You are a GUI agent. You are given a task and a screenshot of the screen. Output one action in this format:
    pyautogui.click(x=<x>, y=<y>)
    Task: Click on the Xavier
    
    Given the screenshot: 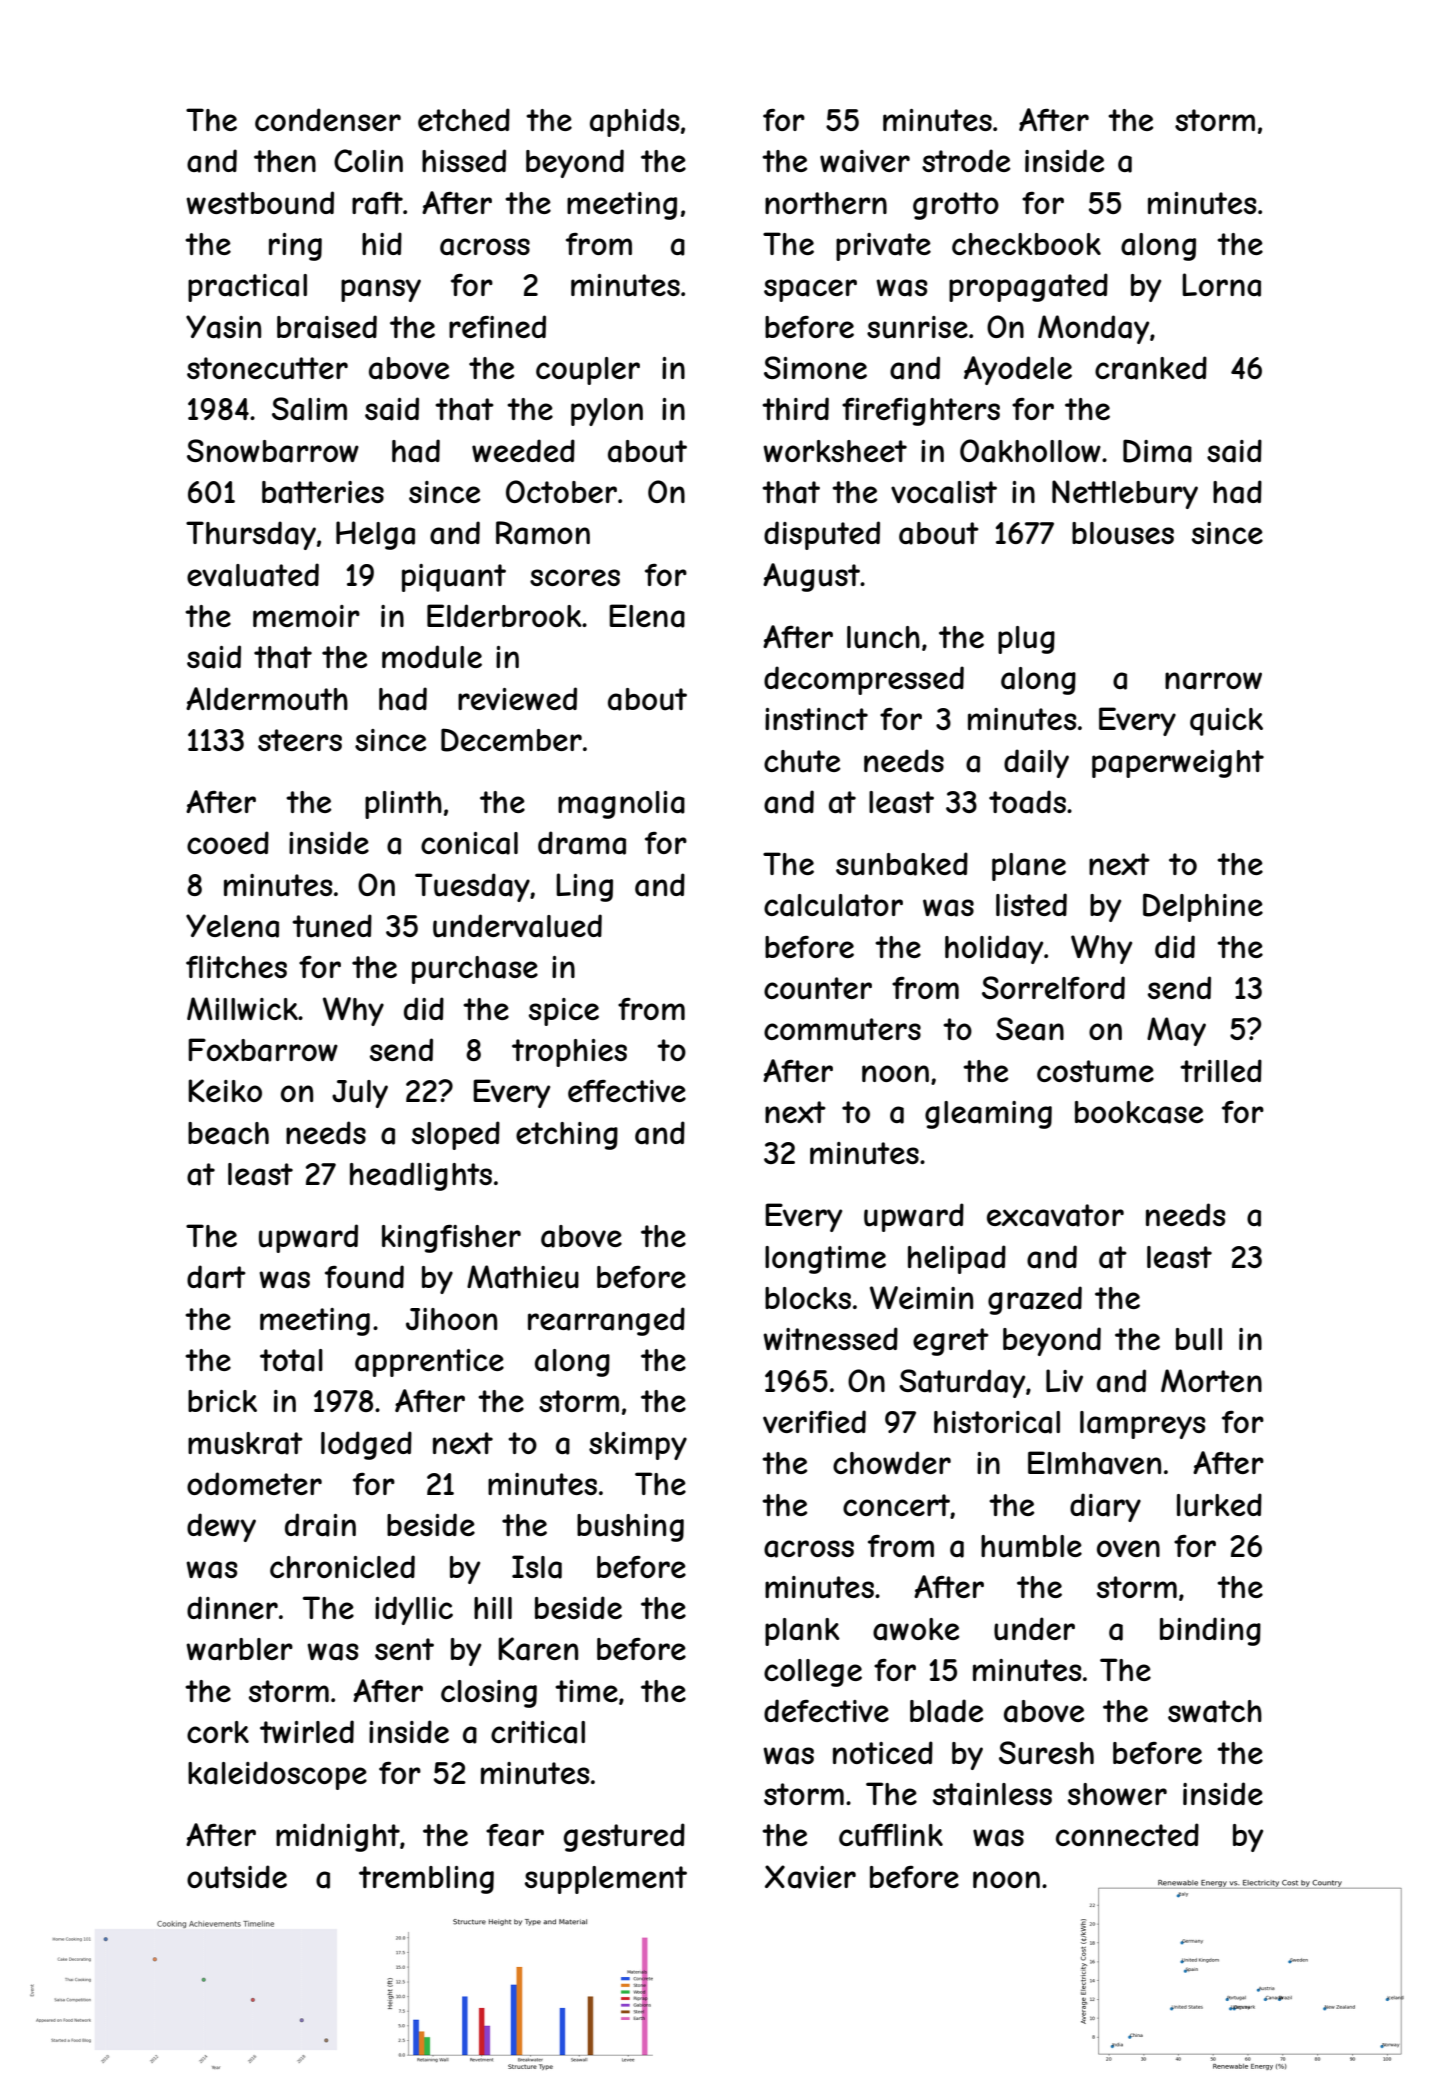 What is the action you would take?
    pyautogui.click(x=810, y=1877)
